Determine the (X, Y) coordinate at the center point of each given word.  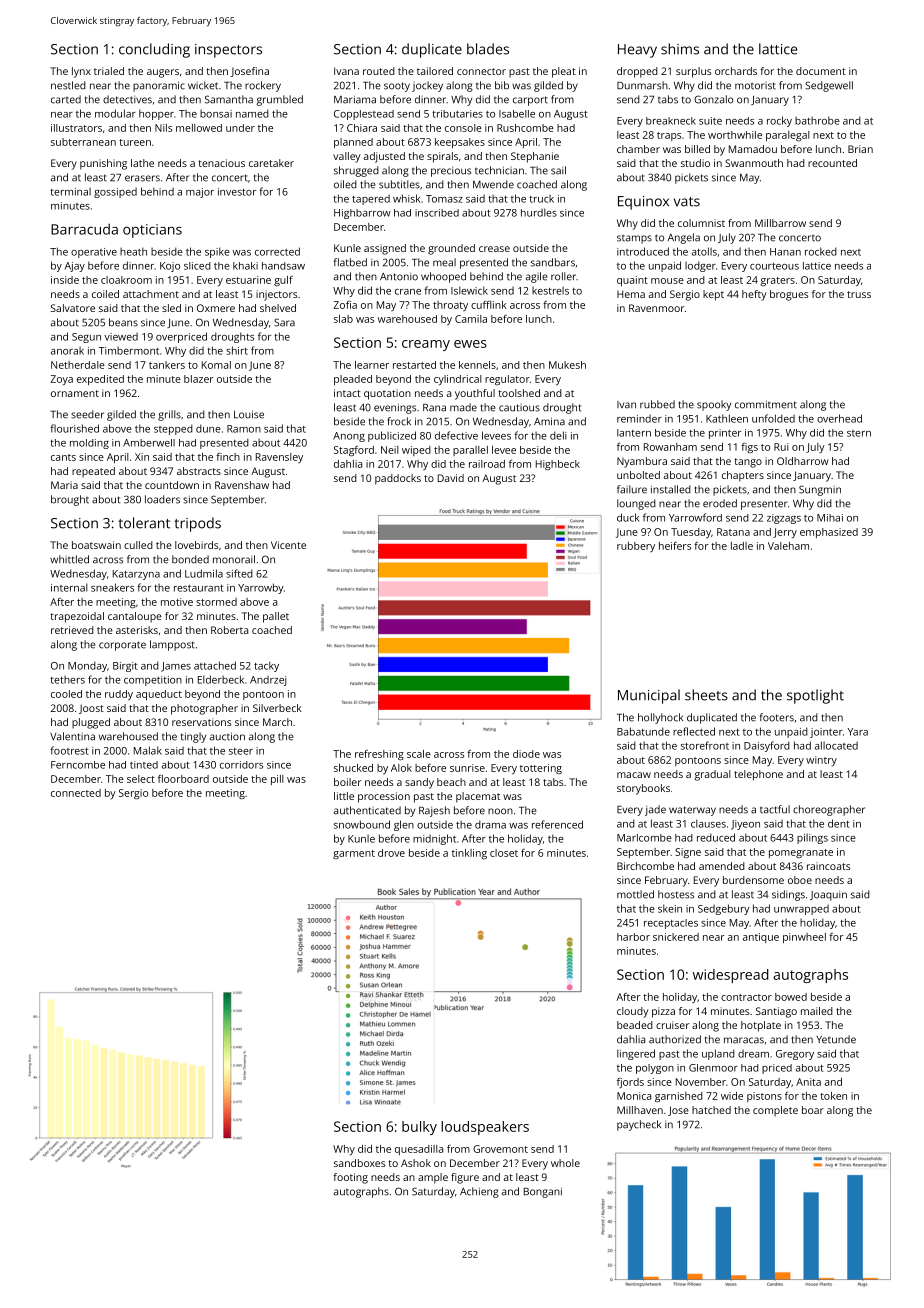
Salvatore (73, 308)
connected (76, 793)
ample (433, 1178)
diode (526, 754)
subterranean (83, 142)
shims (680, 49)
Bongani (543, 1192)
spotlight (815, 696)
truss (859, 294)
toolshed (519, 393)
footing (350, 1178)
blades (488, 49)
